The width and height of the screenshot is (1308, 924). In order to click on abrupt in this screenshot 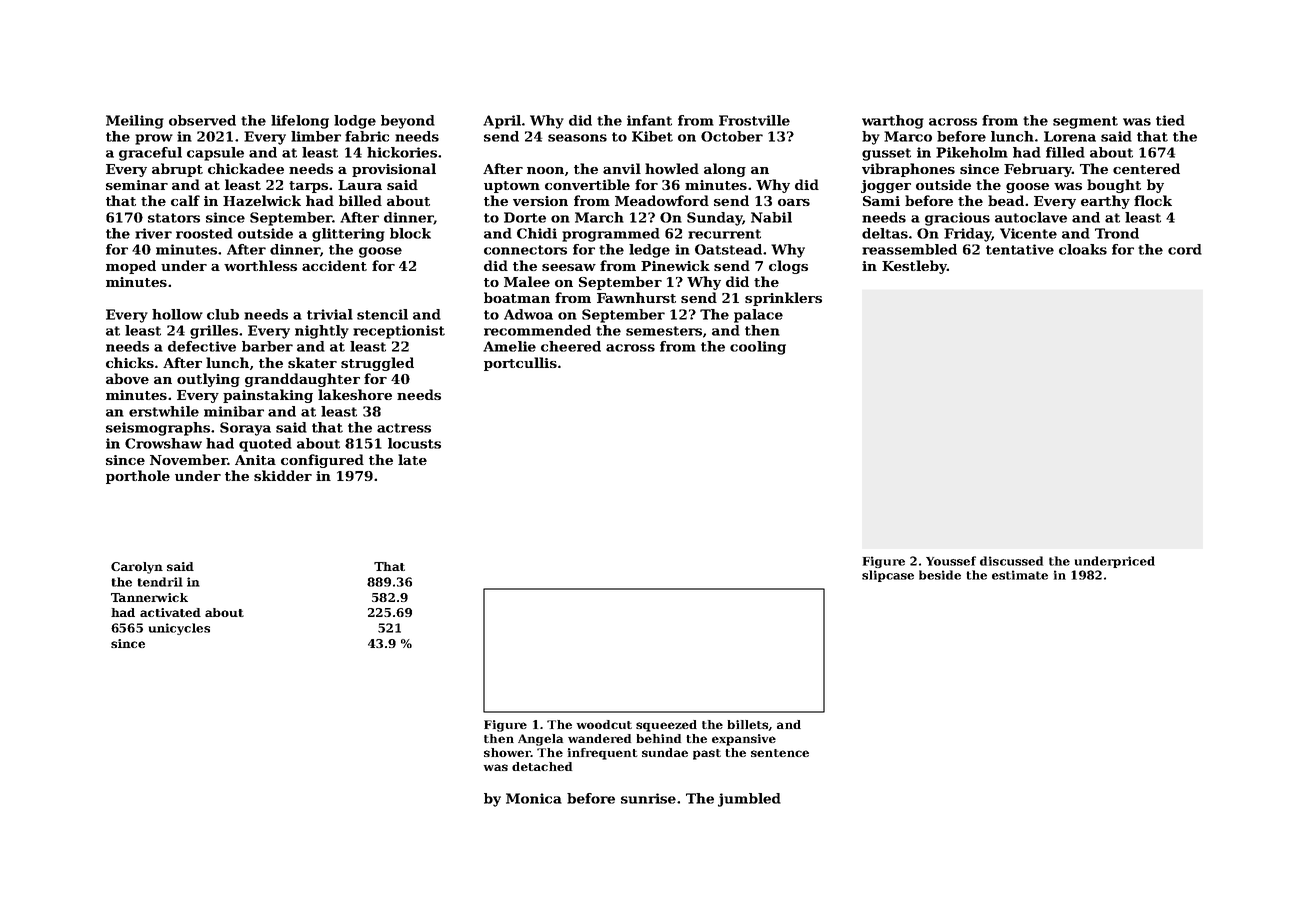, I will do `click(177, 170)`.
